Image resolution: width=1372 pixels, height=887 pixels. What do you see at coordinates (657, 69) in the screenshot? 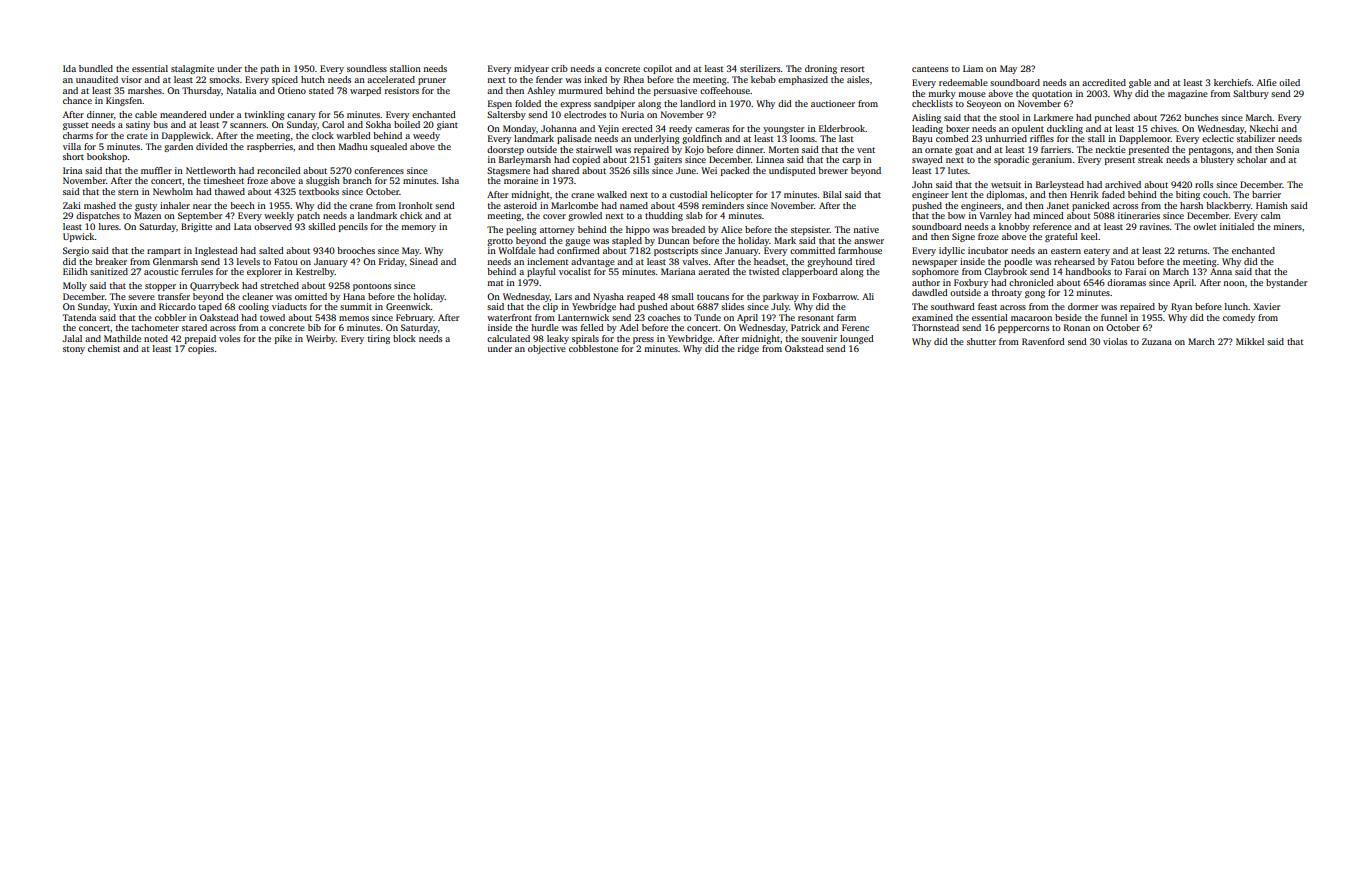
I see `copilot` at bounding box center [657, 69].
